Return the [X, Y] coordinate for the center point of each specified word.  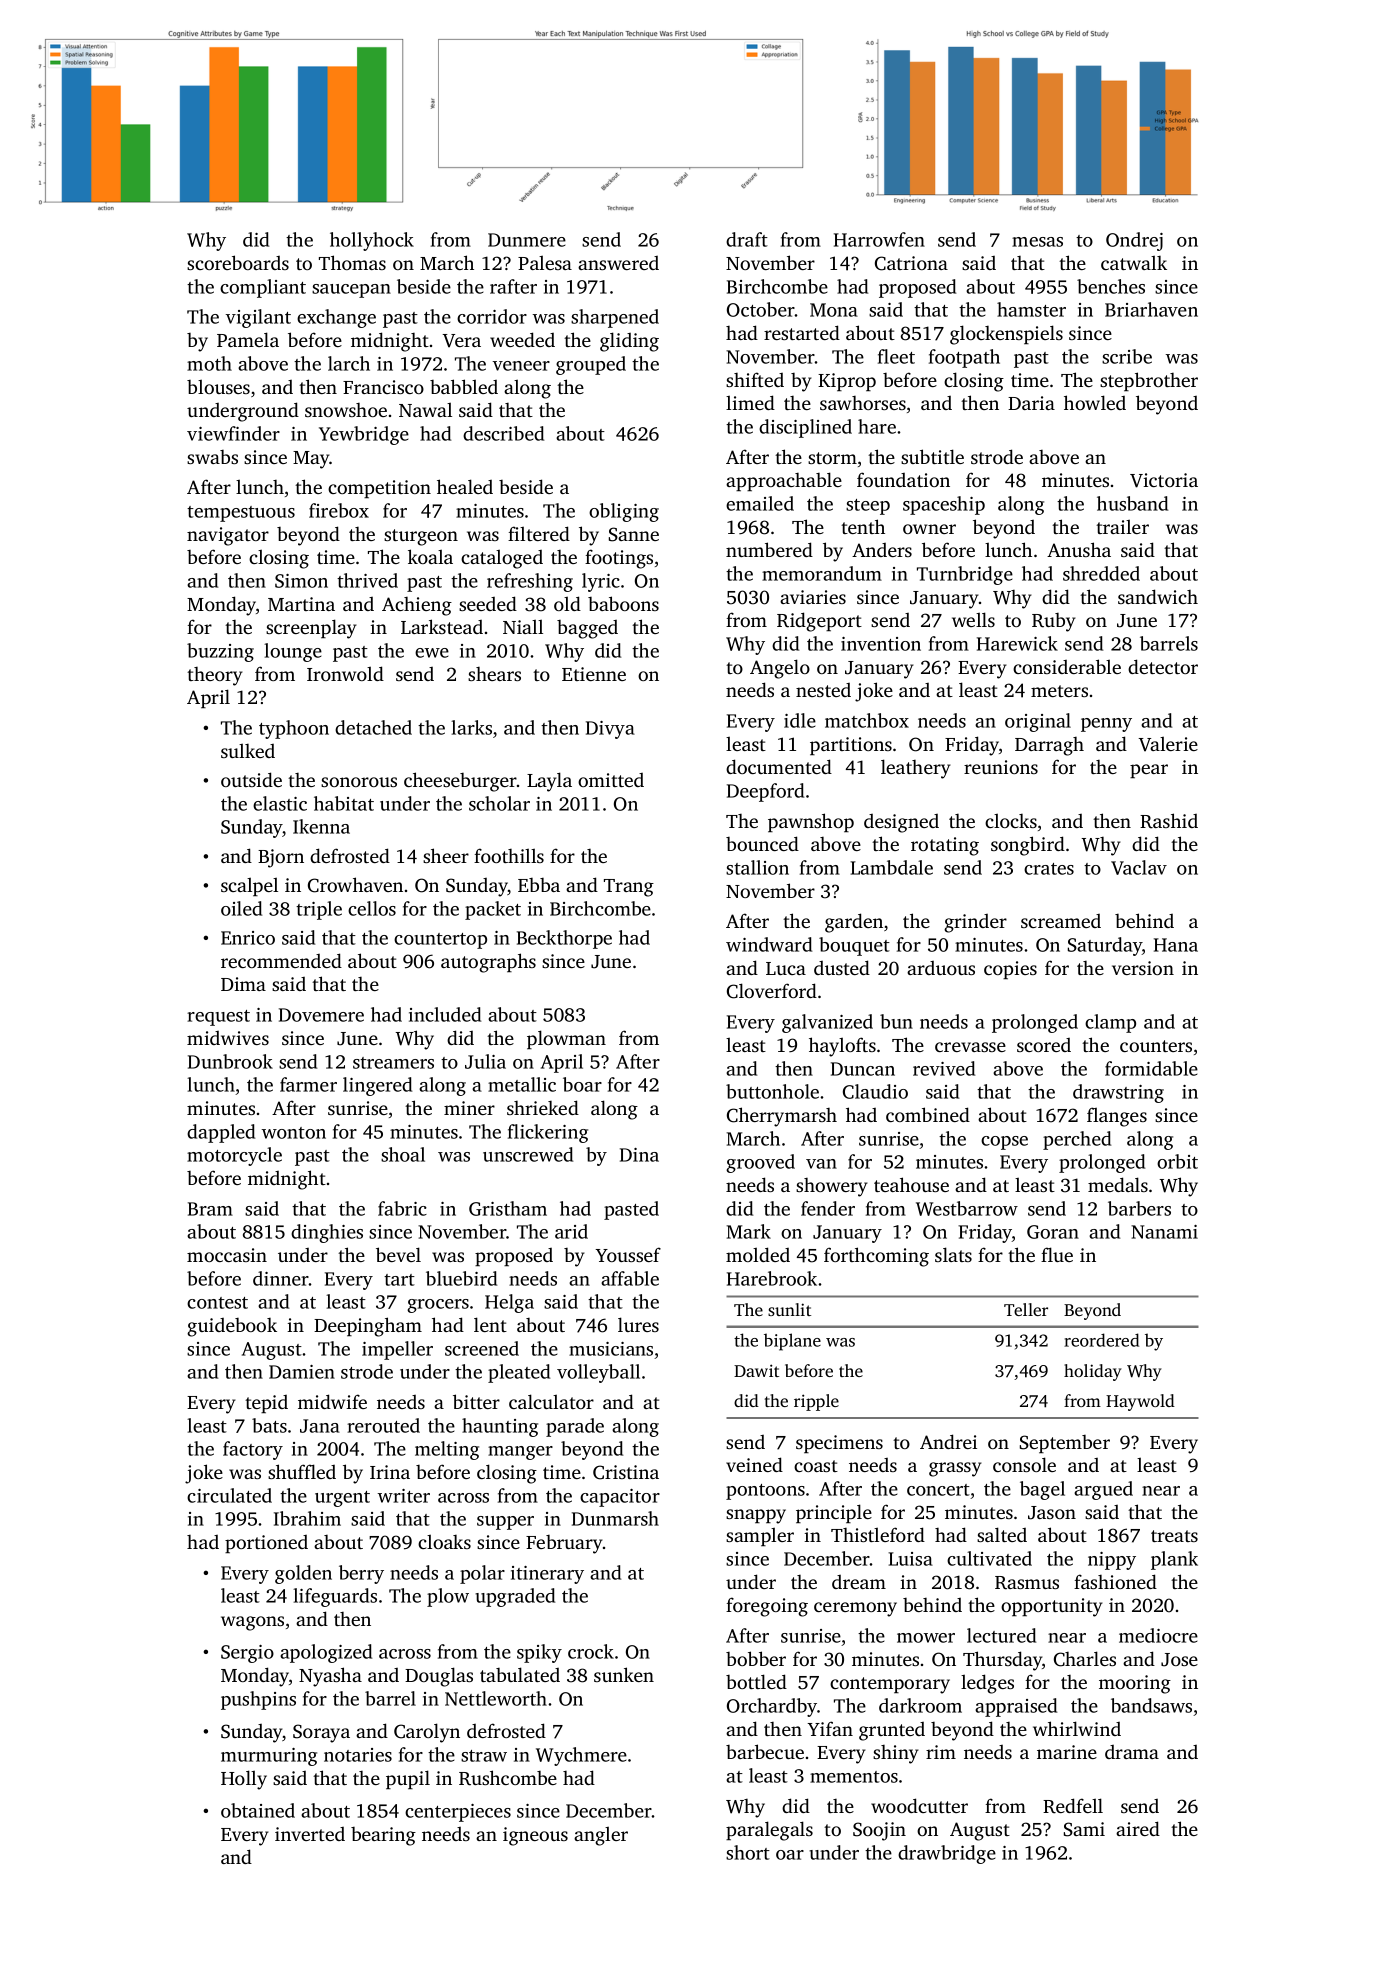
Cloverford [772, 991]
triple [319, 910]
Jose [1179, 1660]
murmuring [269, 1757]
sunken [624, 1674]
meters [1059, 691]
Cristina [626, 1472]
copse [1004, 1143]
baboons [623, 603]
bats [269, 1425]
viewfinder [233, 433]
